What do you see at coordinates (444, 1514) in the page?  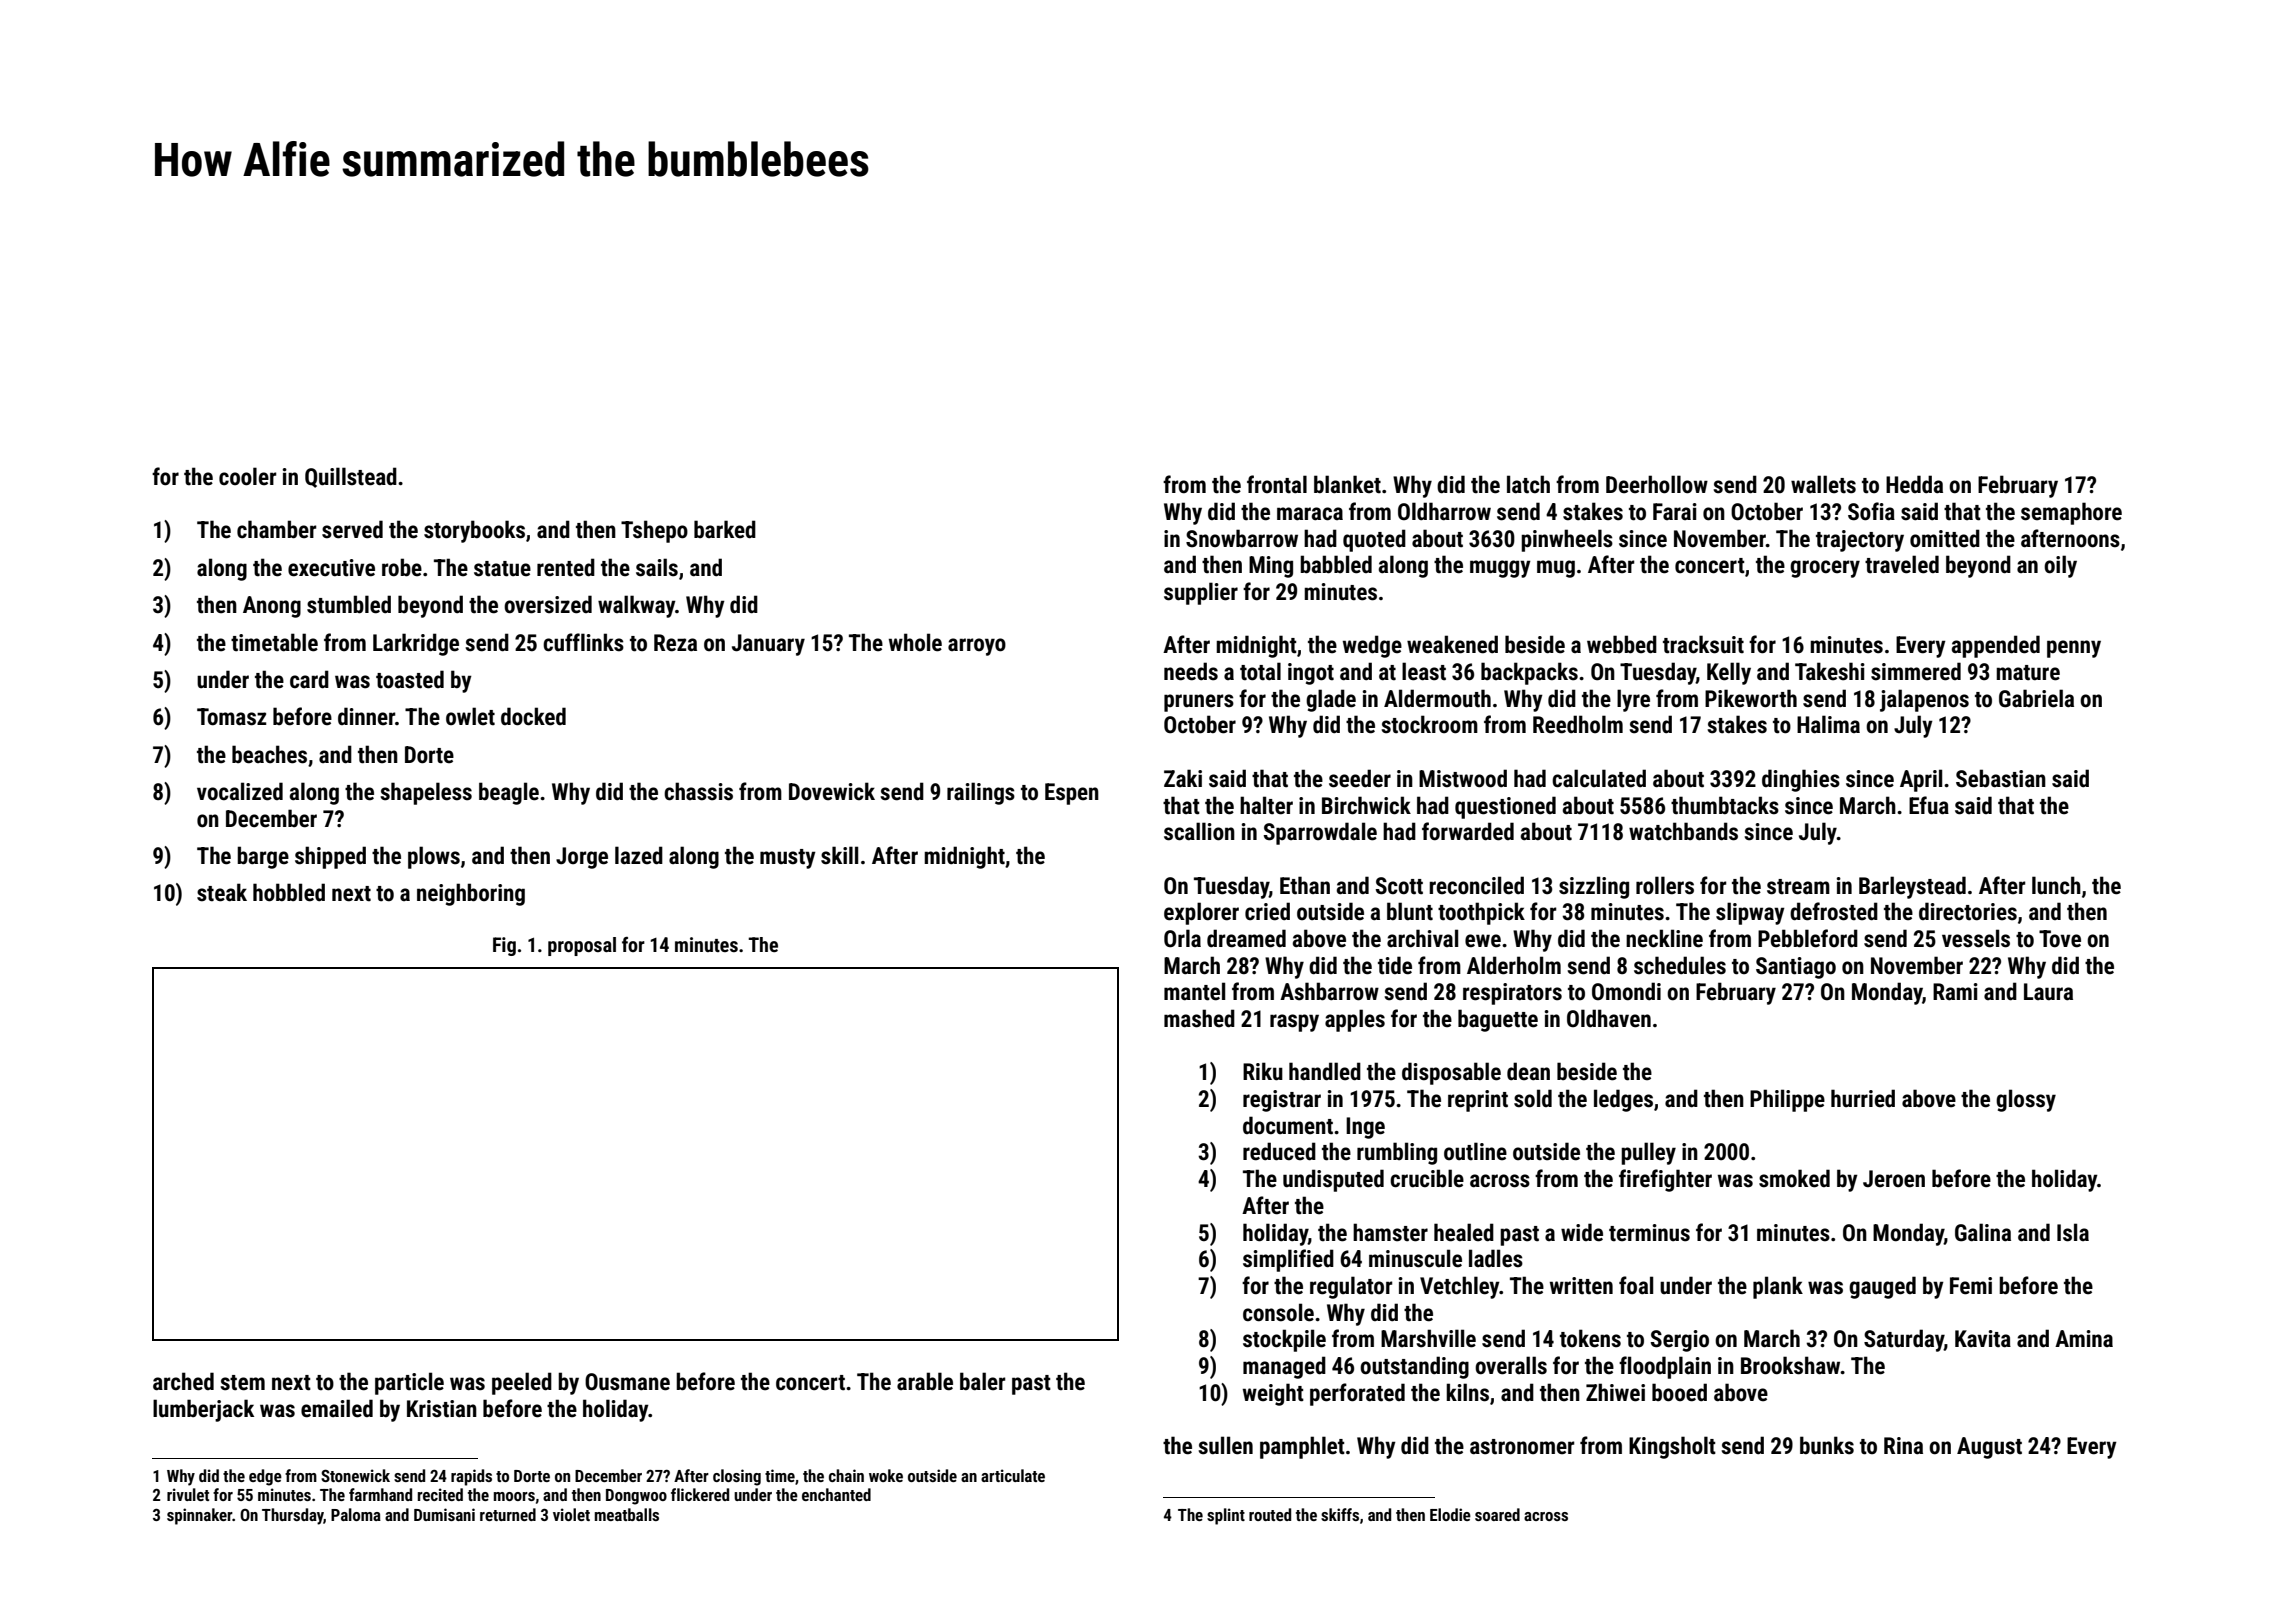 I see `Dumisani` at bounding box center [444, 1514].
